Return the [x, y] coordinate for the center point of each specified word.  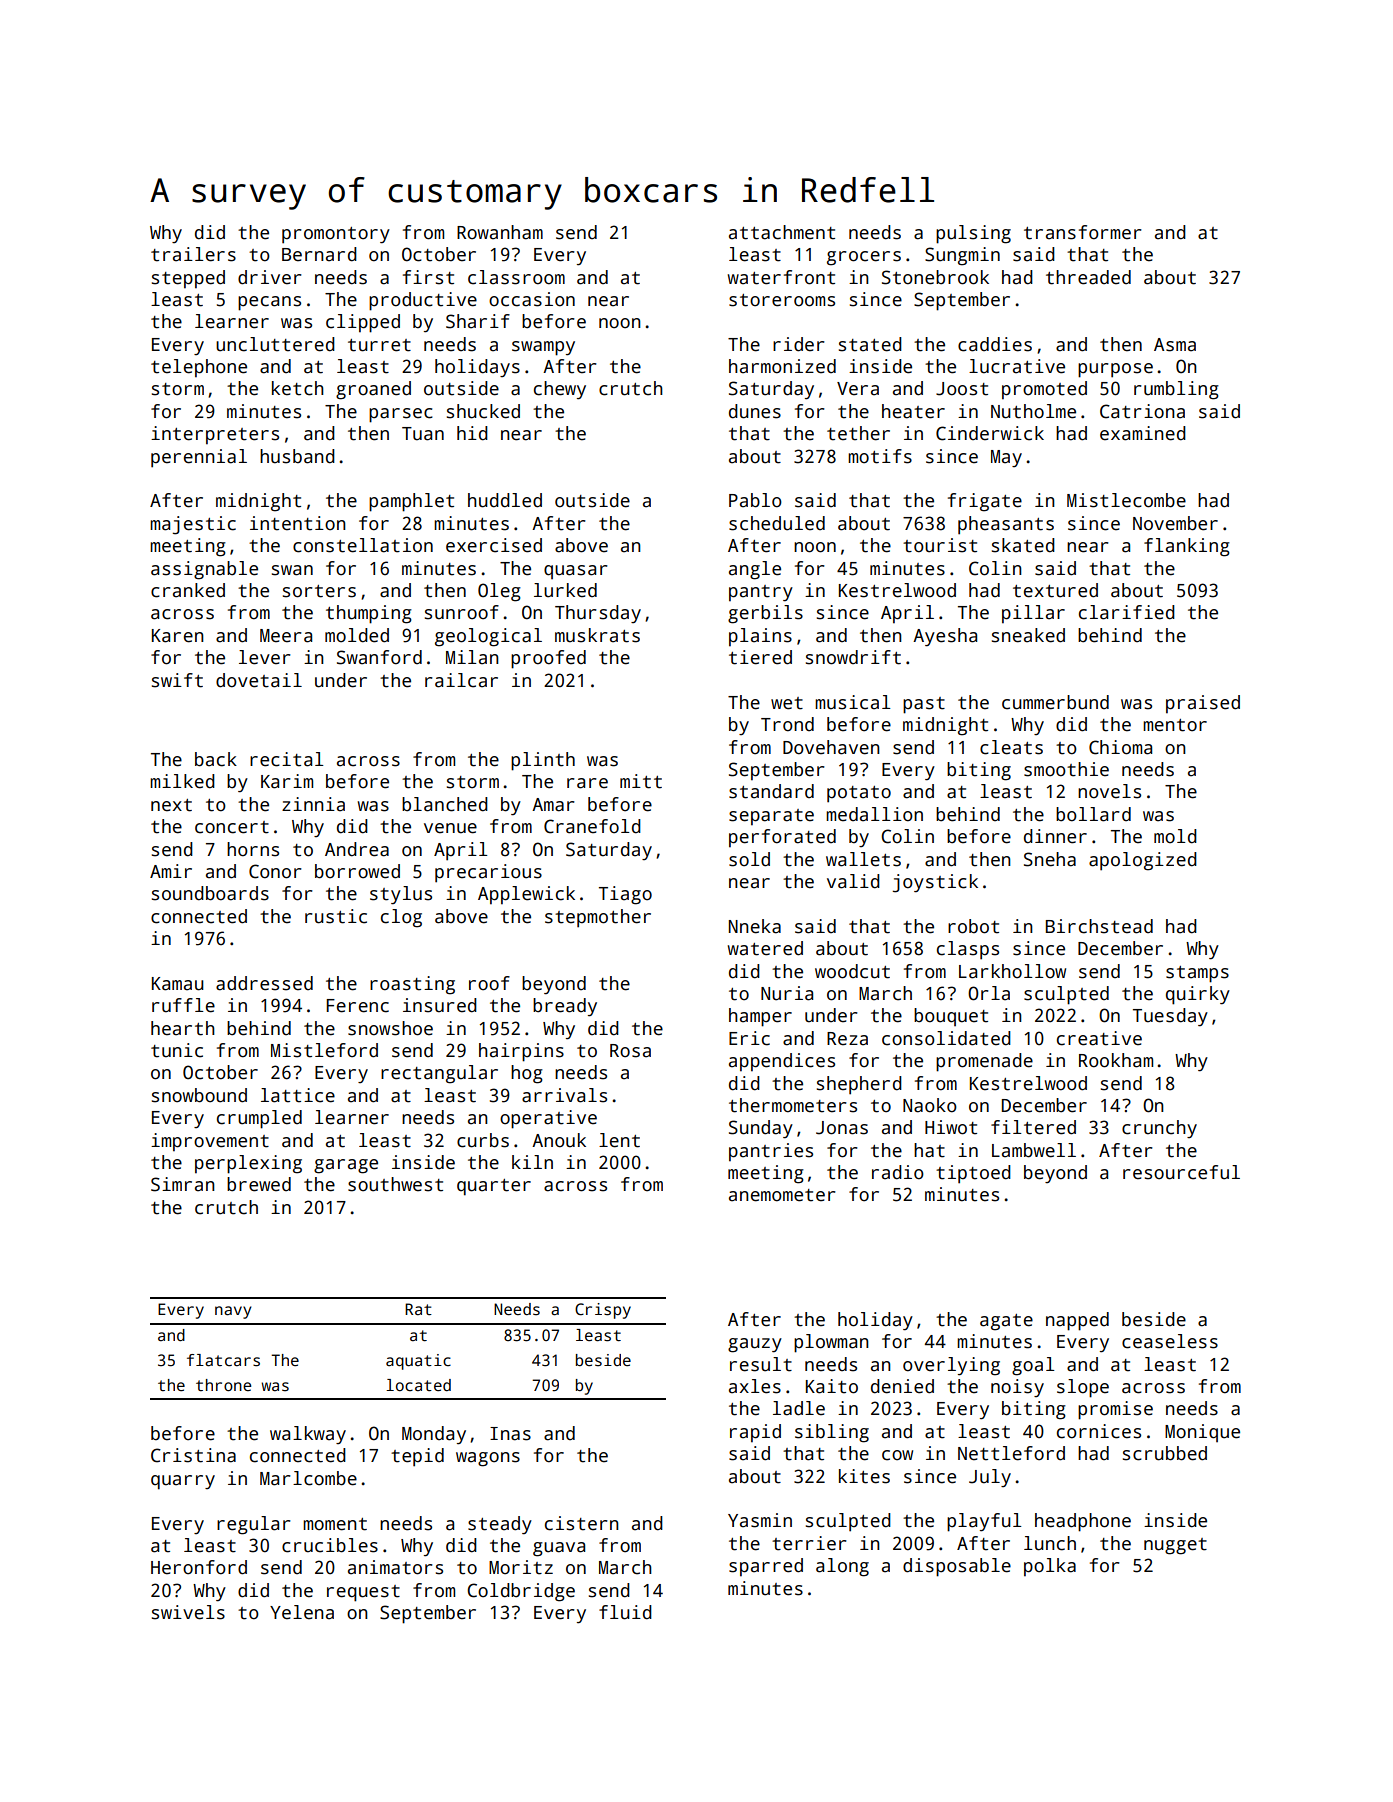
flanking [1187, 547]
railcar [461, 680]
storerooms [782, 300]
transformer [1083, 232]
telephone [199, 368]
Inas [510, 1434]
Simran [183, 1184]
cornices [1099, 1431]
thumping [369, 614]
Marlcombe [308, 1478]
